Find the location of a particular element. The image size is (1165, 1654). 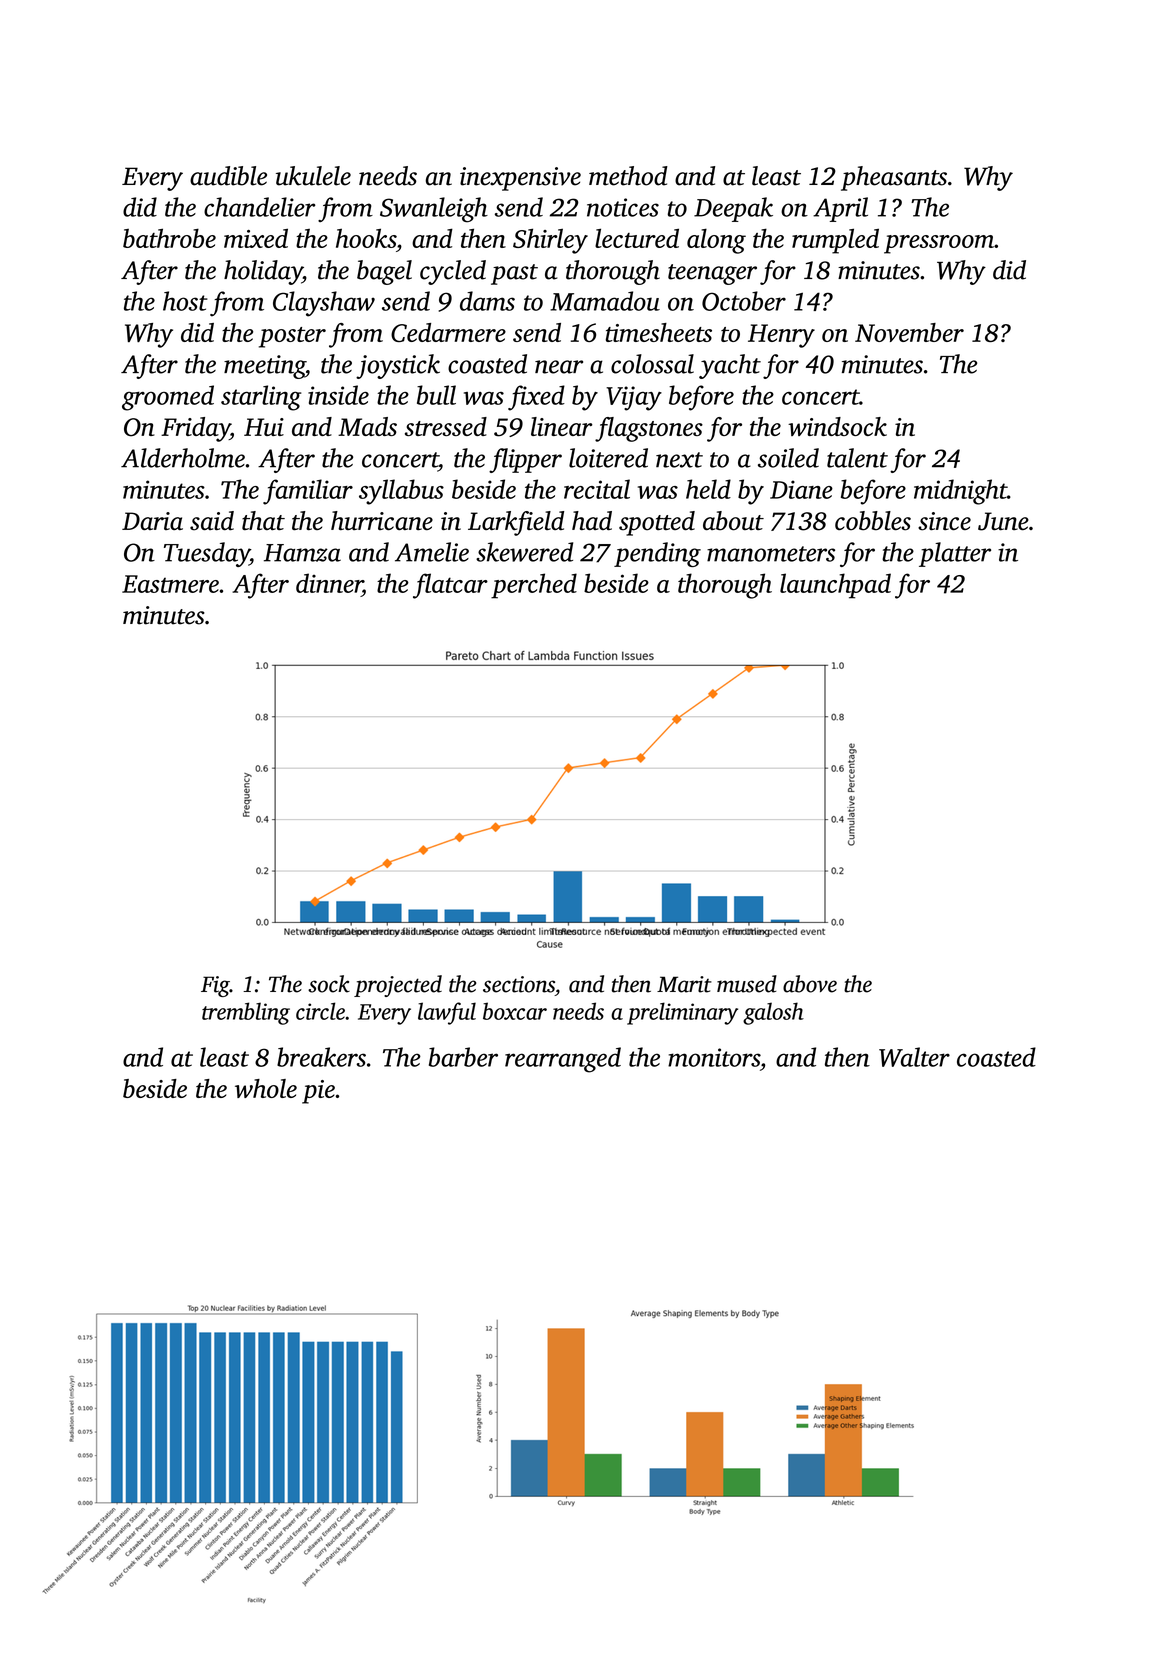

perched is located at coordinates (534, 586).
